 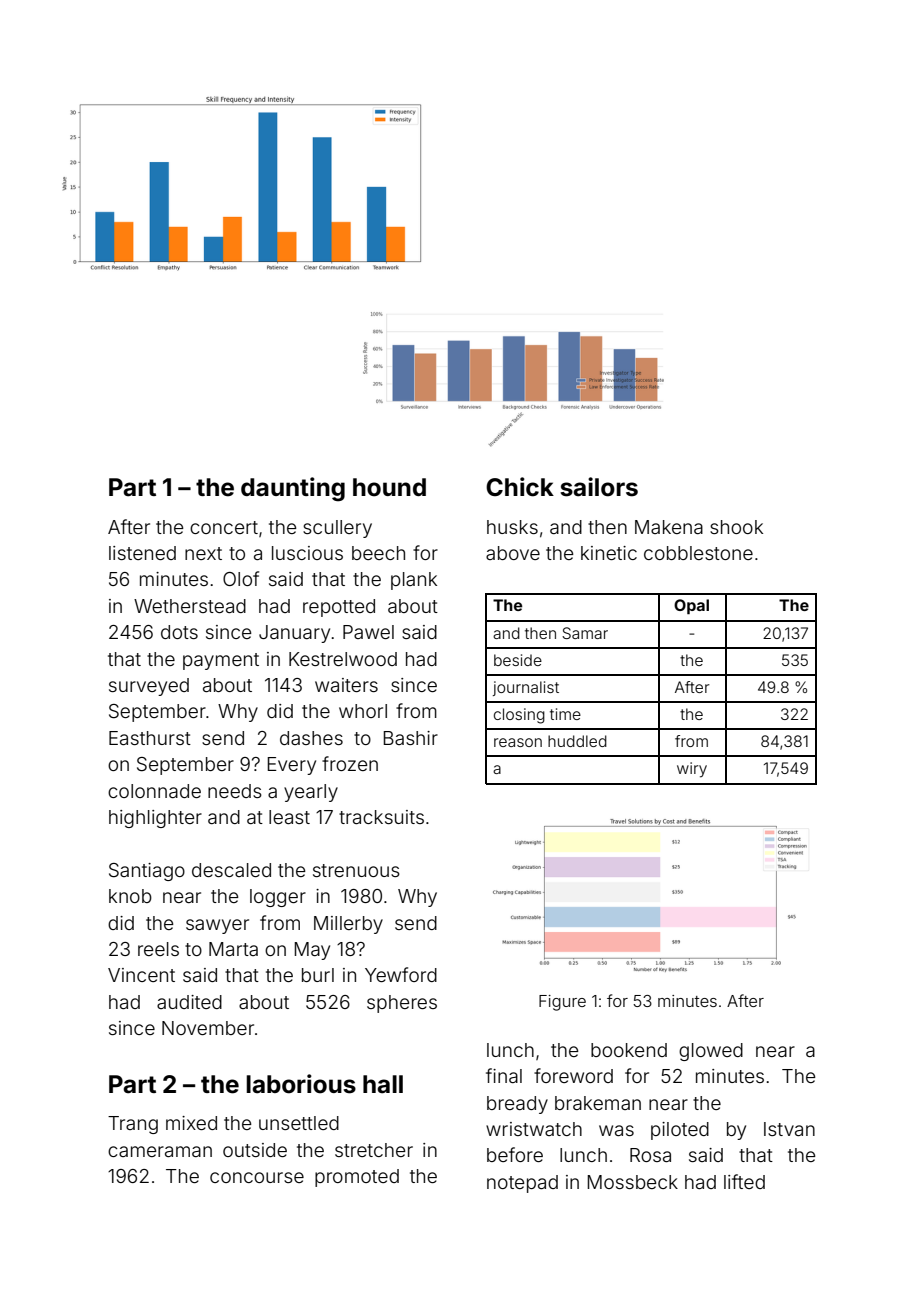 What do you see at coordinates (179, 632) in the screenshot?
I see `dots` at bounding box center [179, 632].
